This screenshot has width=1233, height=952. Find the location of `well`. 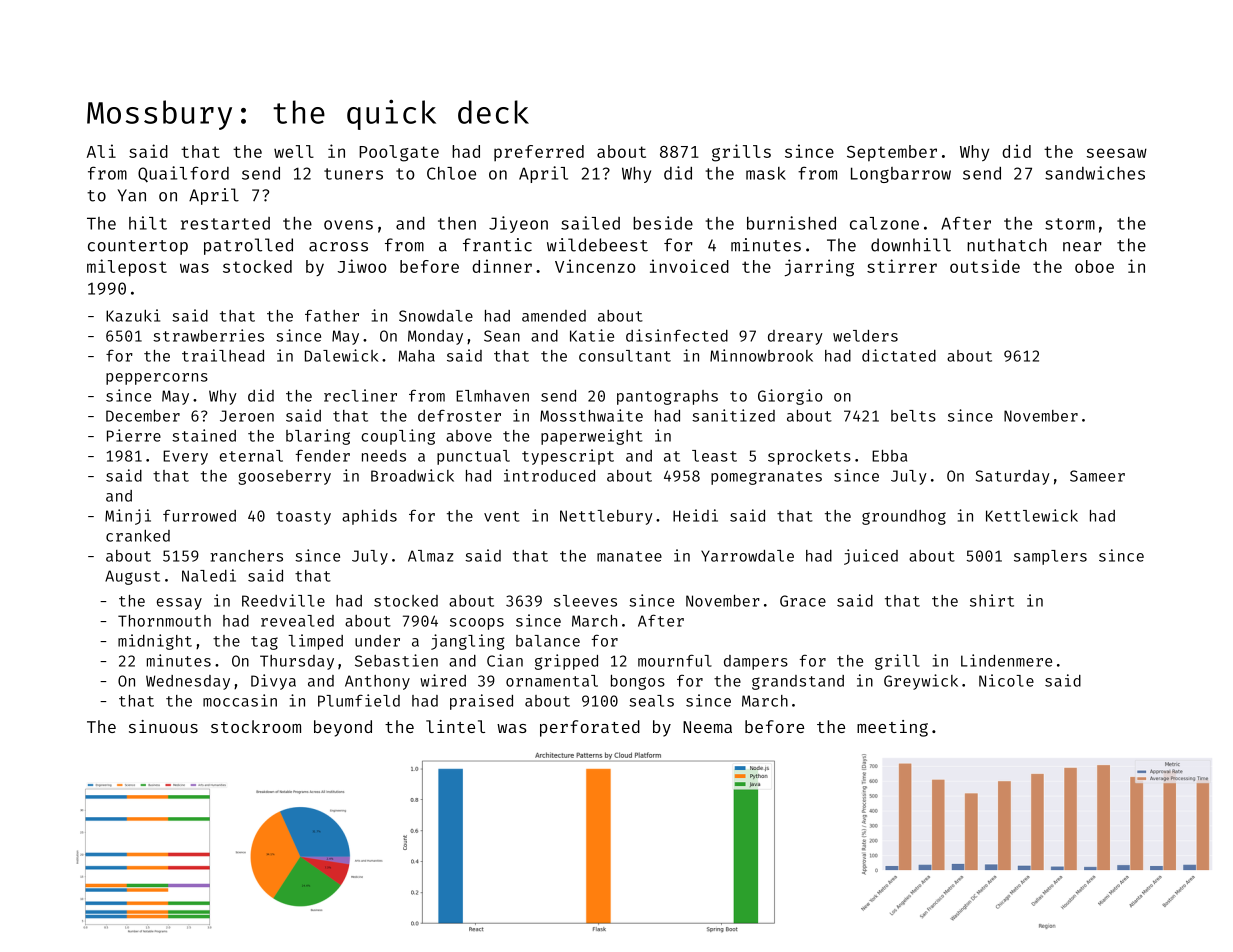

well is located at coordinates (294, 151).
